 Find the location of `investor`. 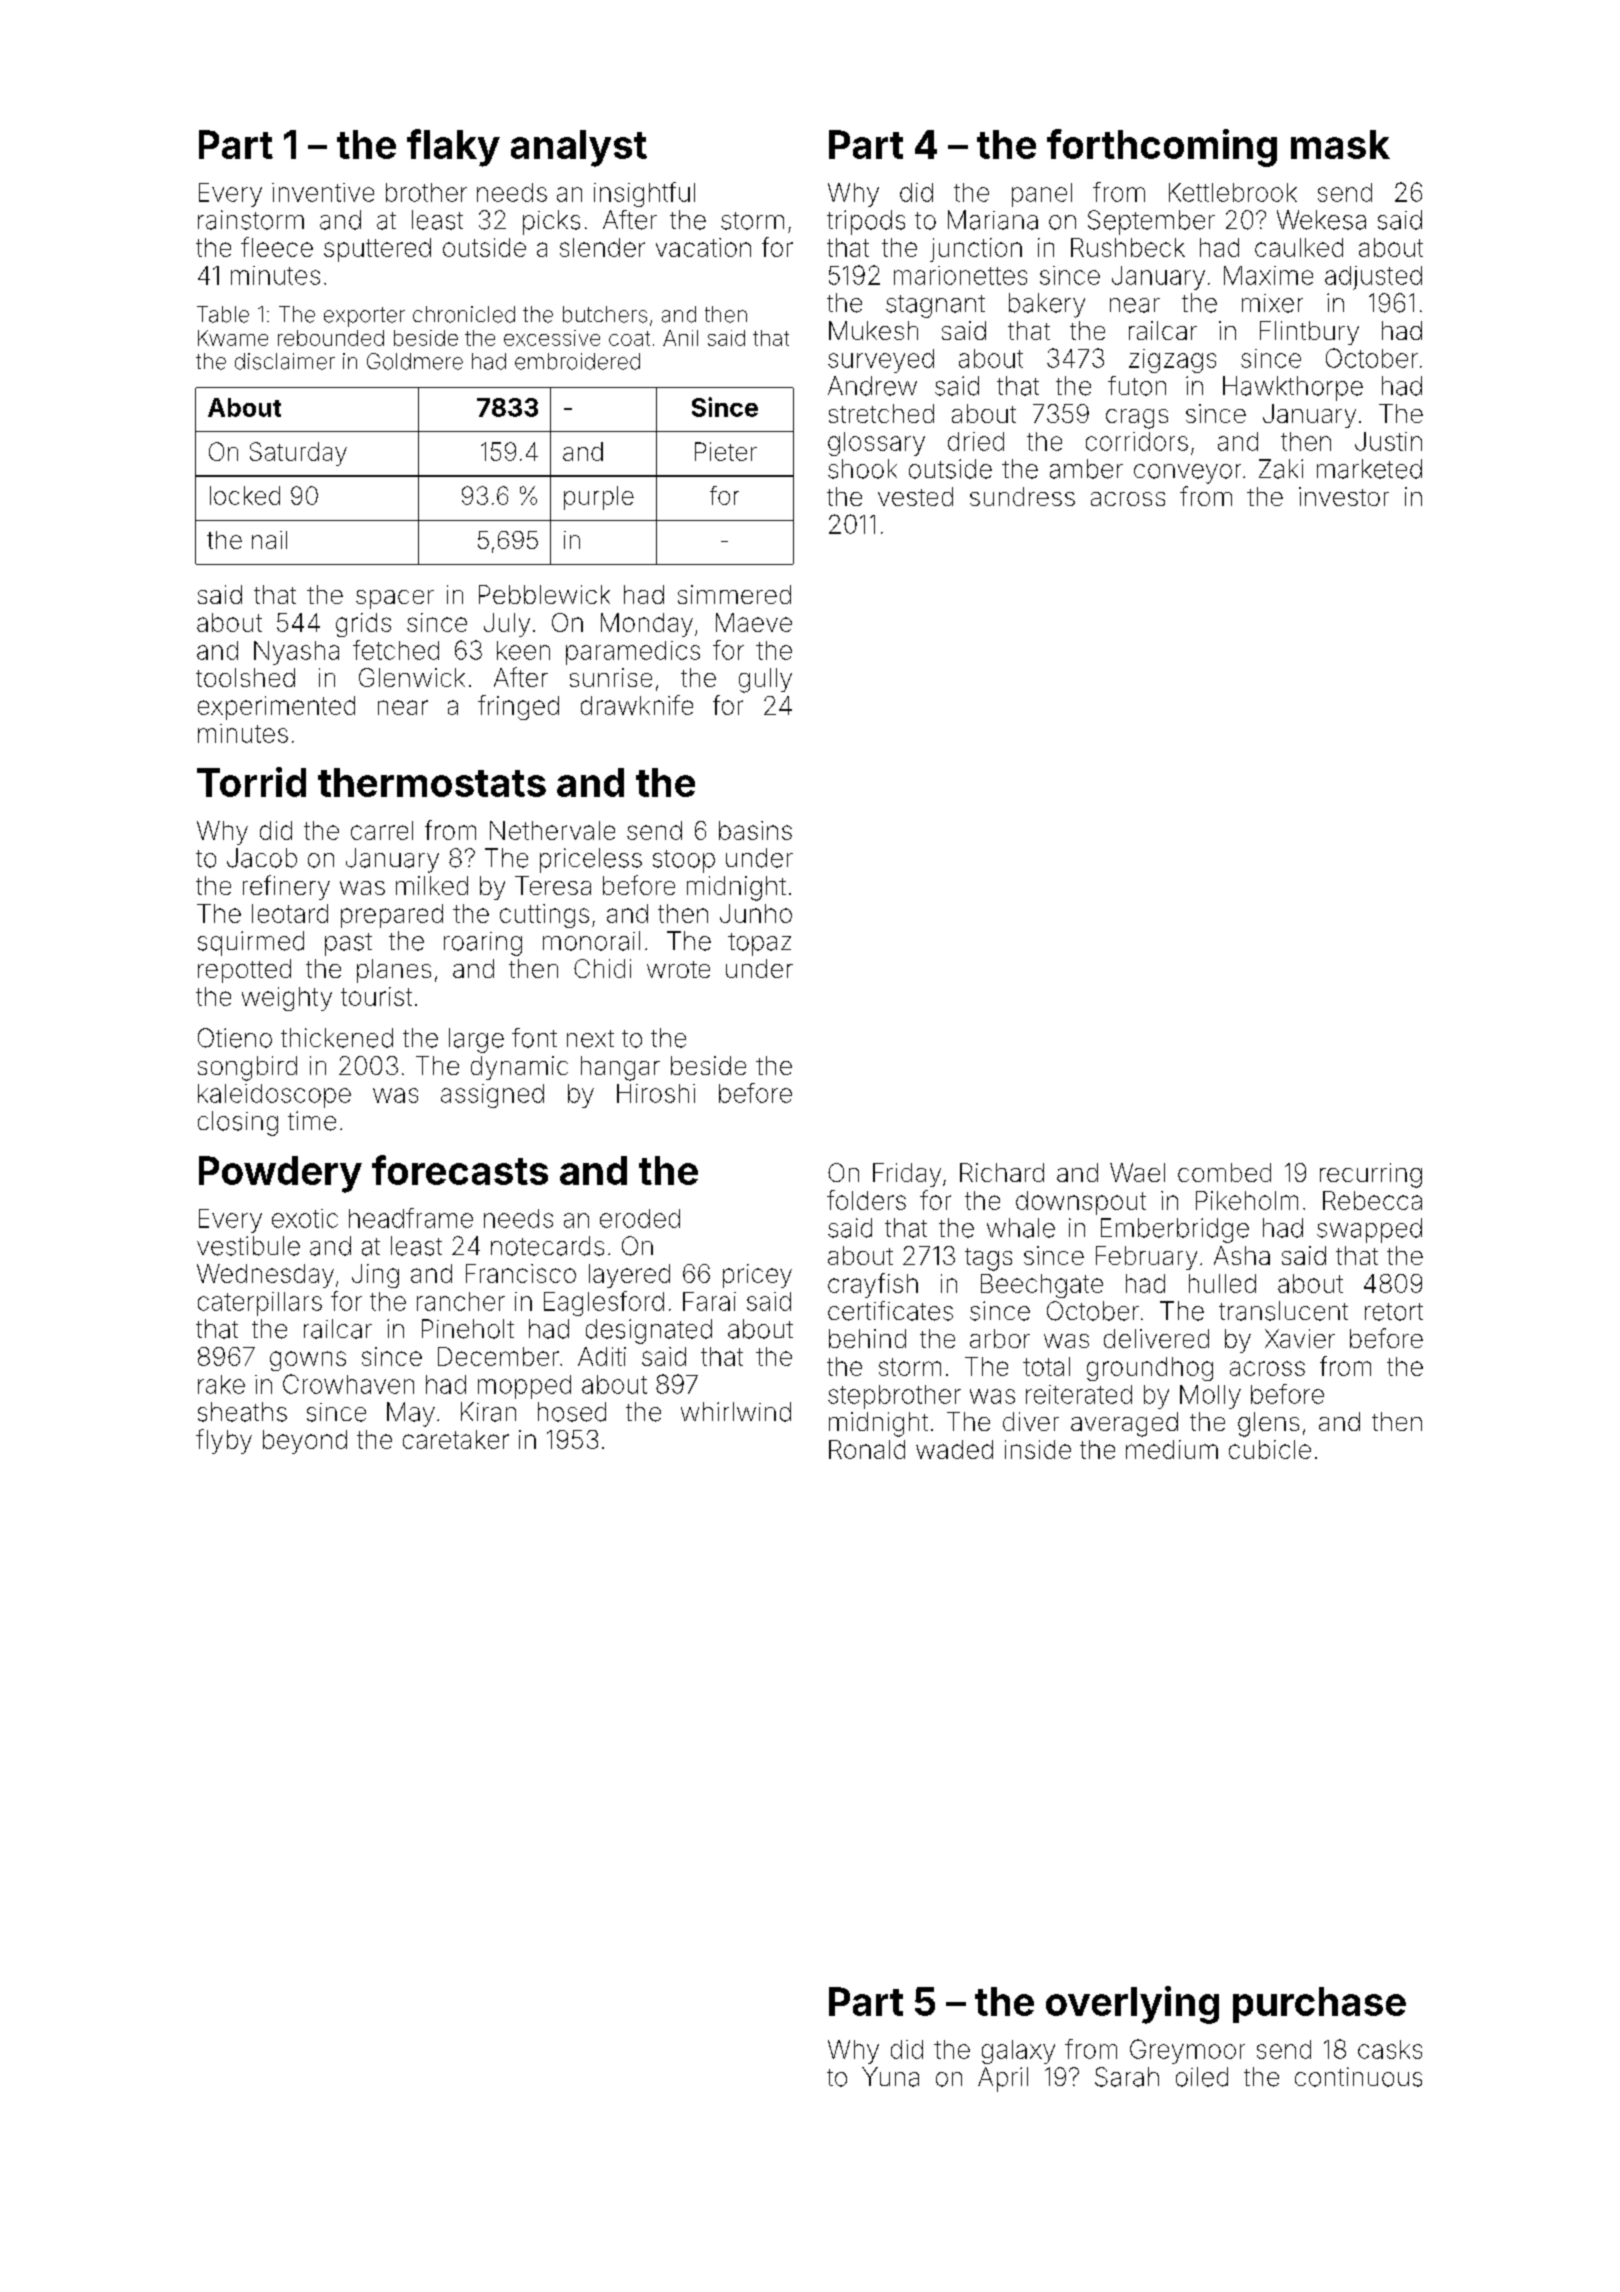

investor is located at coordinates (1344, 496).
